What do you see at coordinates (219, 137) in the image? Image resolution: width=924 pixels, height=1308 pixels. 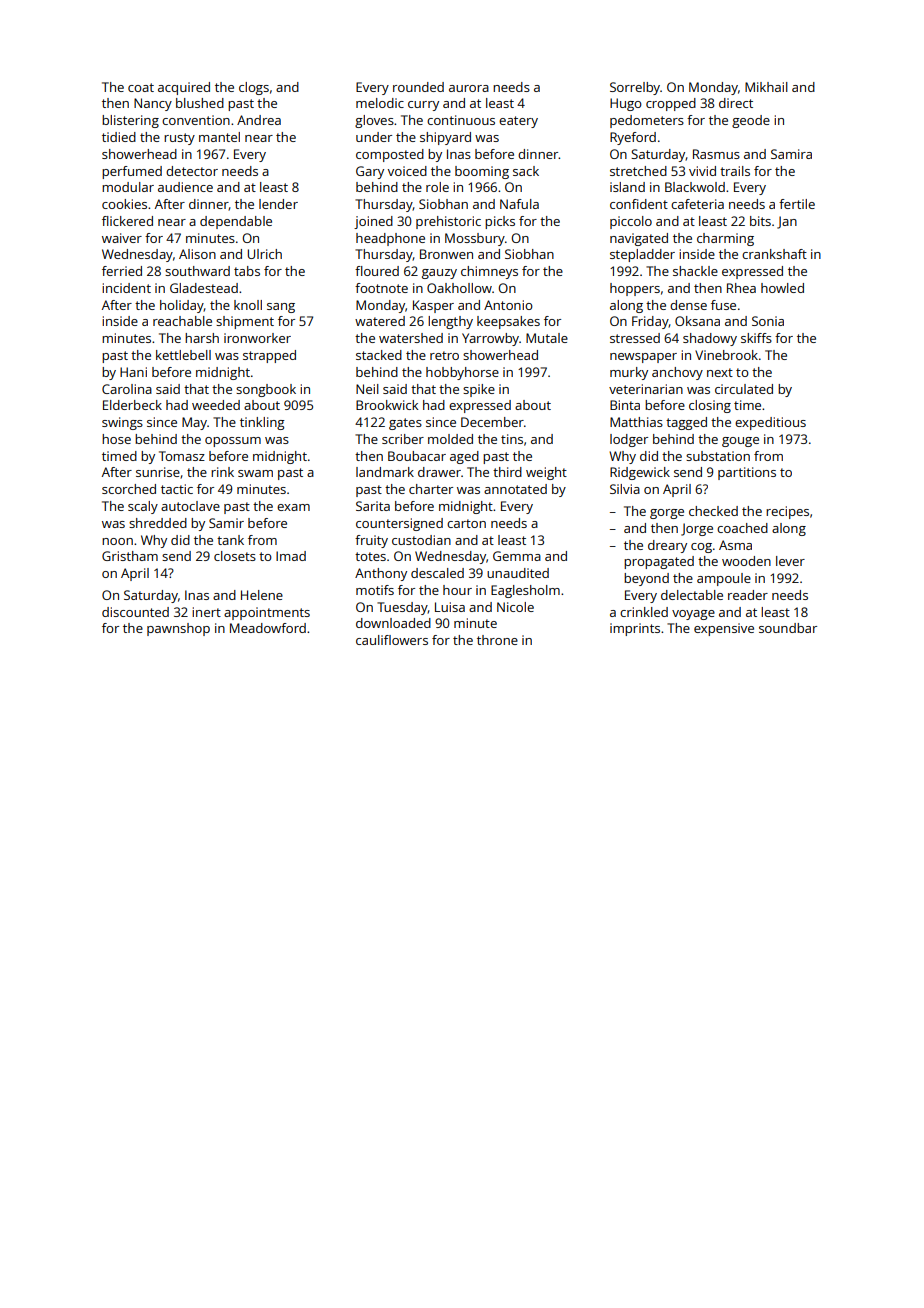 I see `mantel` at bounding box center [219, 137].
